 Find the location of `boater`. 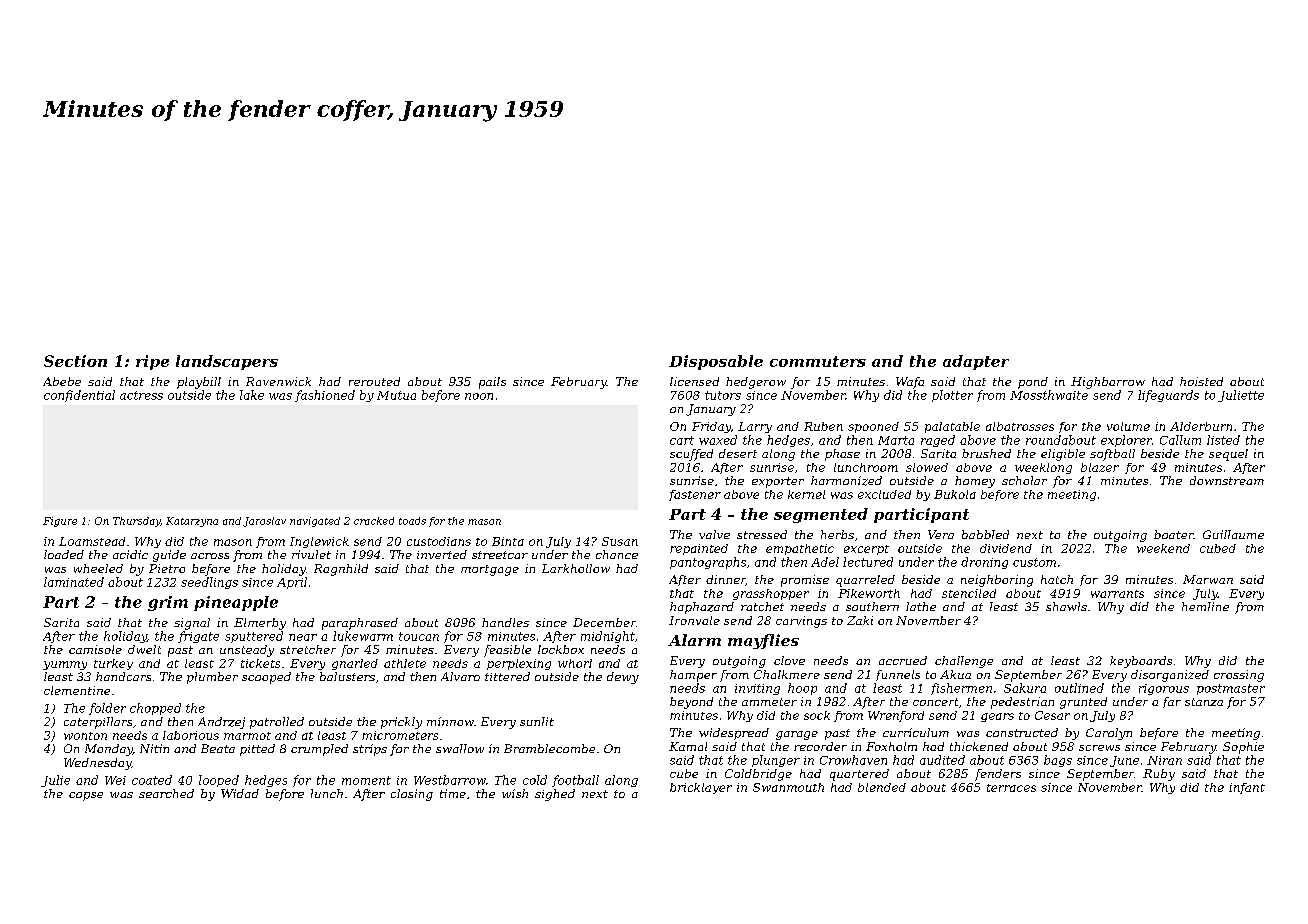

boater is located at coordinates (1174, 534).
